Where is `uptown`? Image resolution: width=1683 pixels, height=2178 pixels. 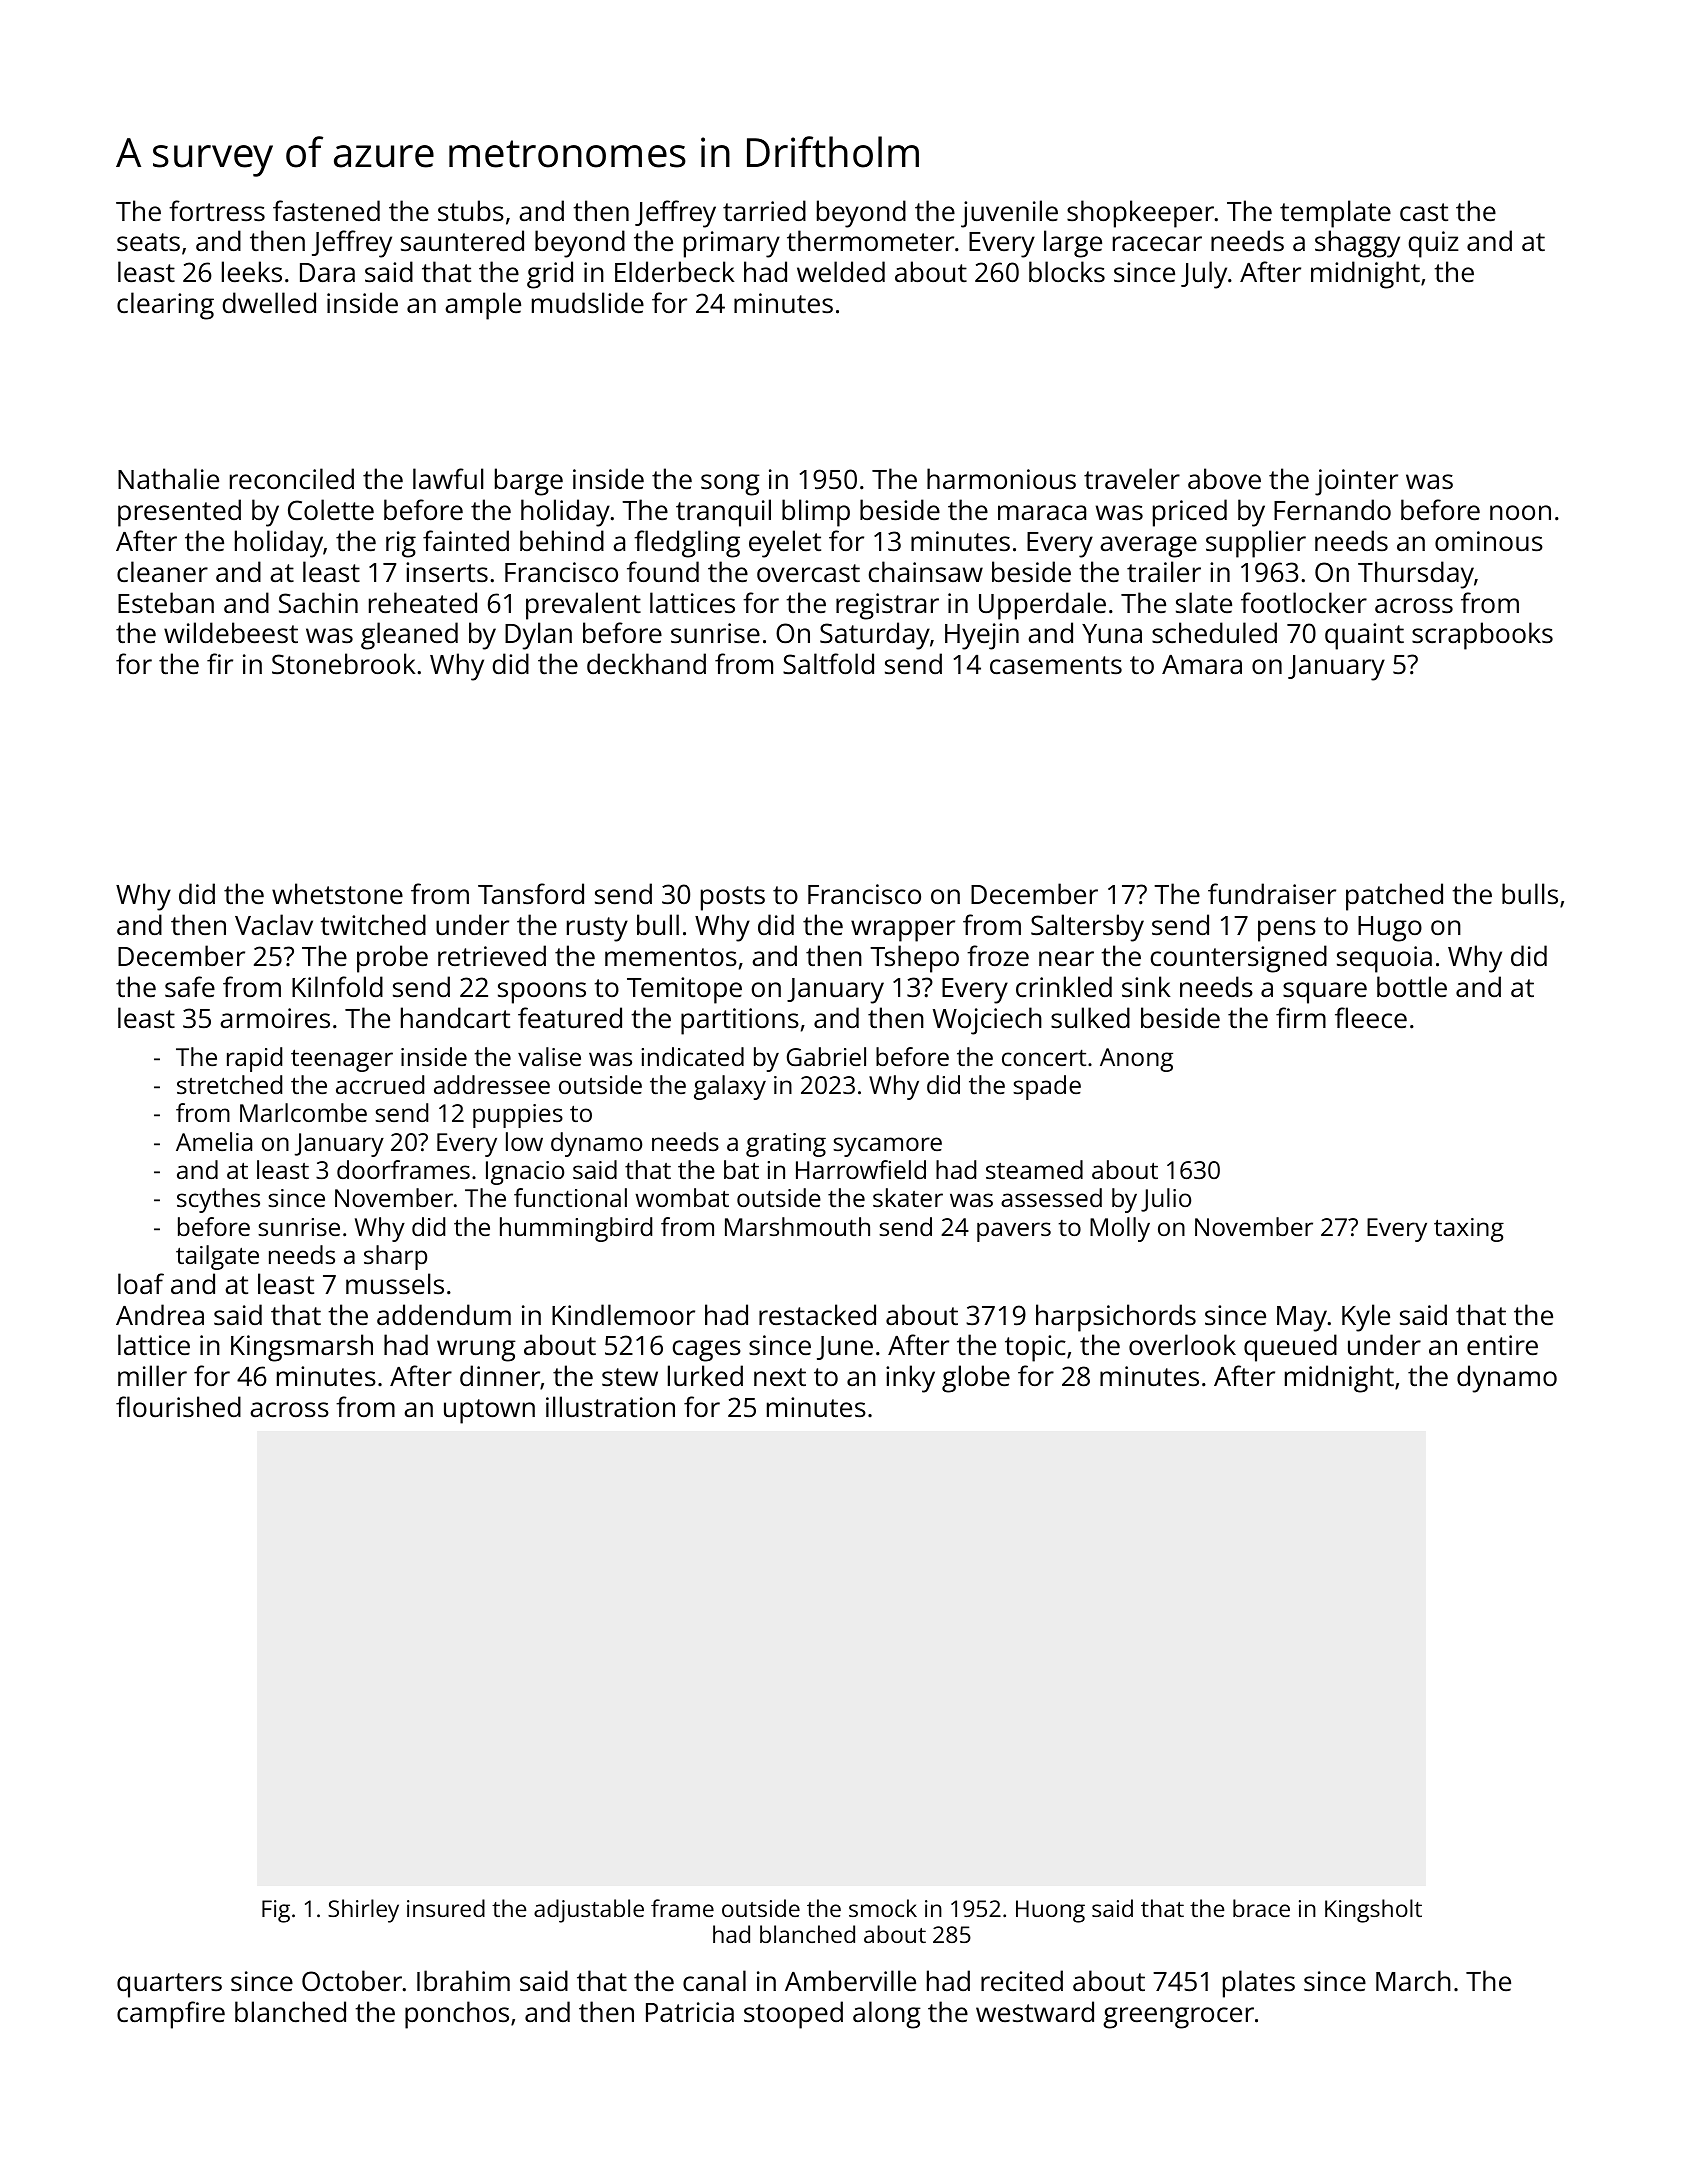
uptown is located at coordinates (489, 1411).
